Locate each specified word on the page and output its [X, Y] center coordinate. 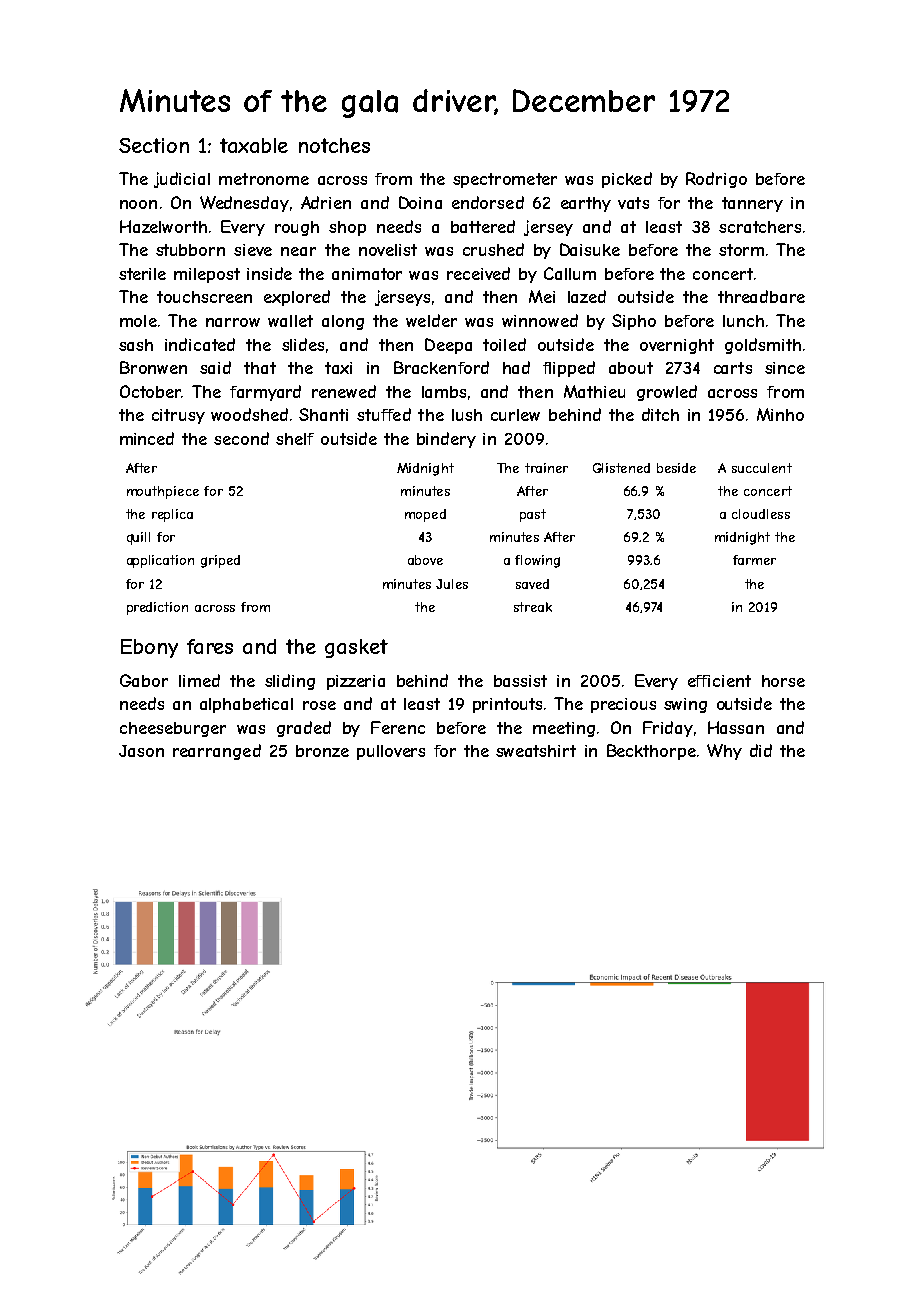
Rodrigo [716, 180]
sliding [290, 682]
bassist [520, 681]
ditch [660, 414]
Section [154, 145]
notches [334, 145]
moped [425, 515]
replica [172, 515]
